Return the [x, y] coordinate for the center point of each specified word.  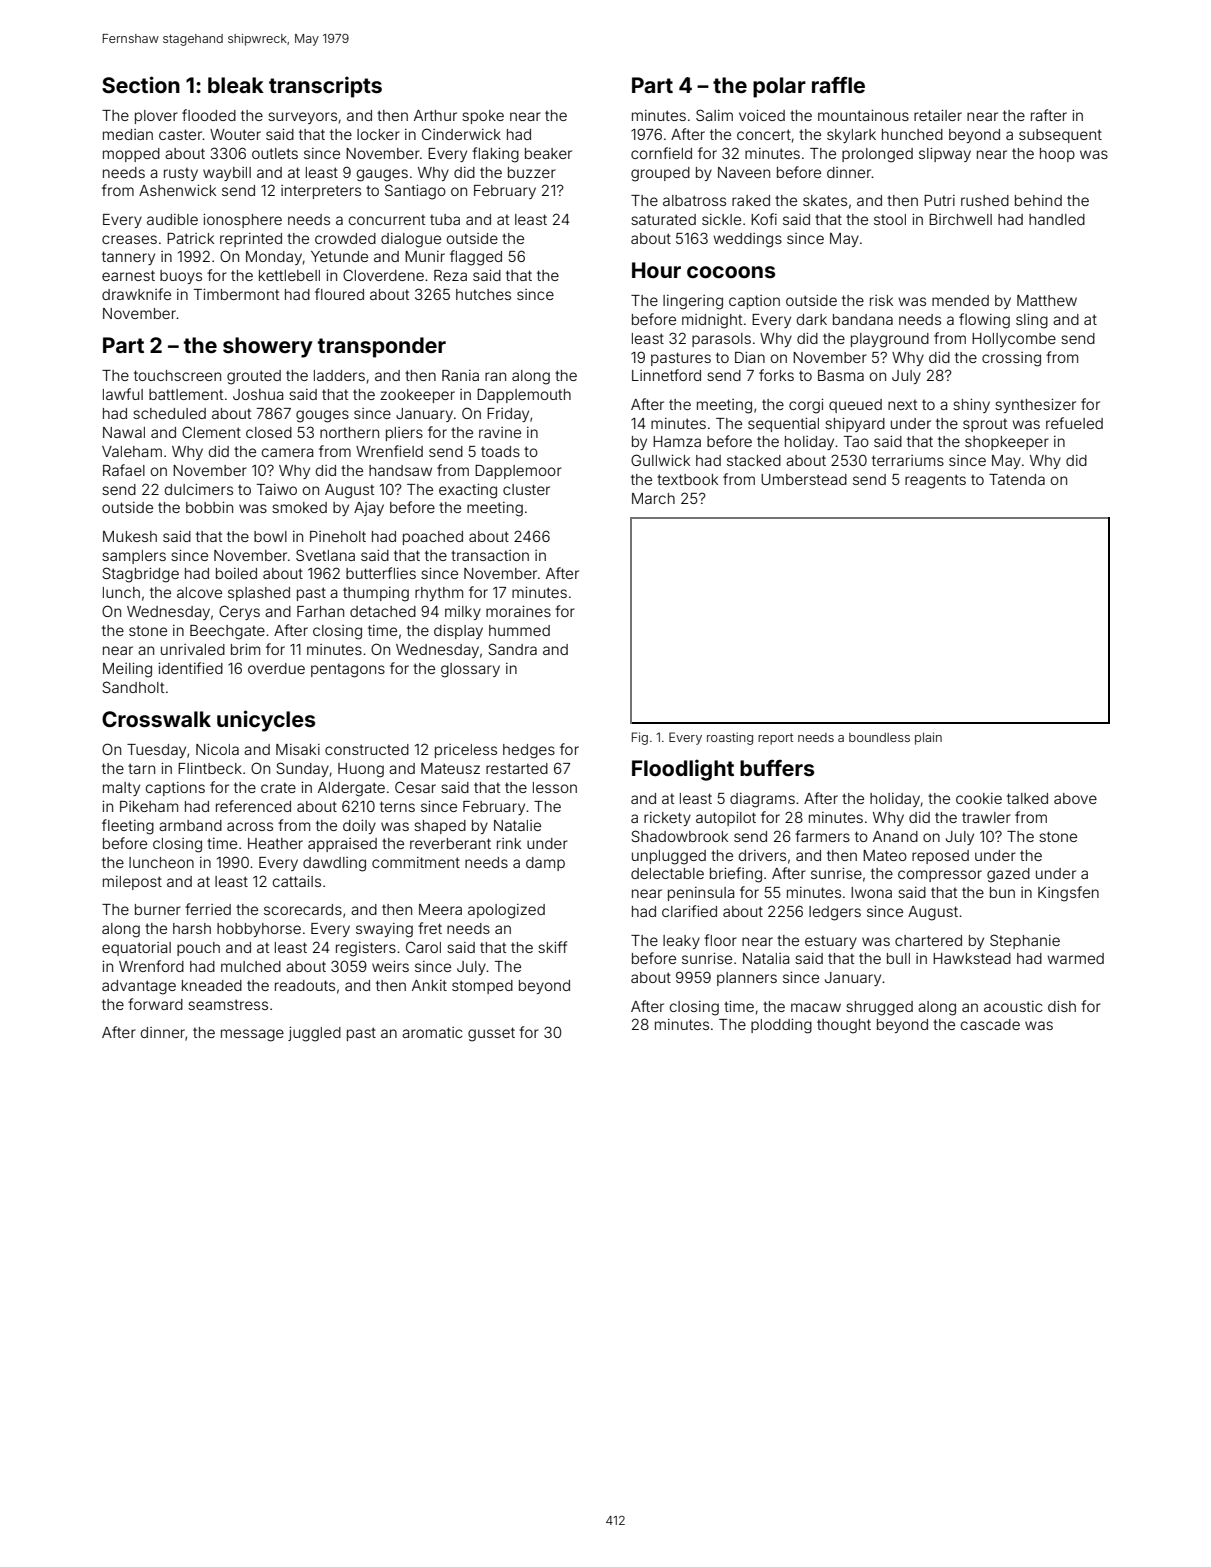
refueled [1074, 423]
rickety [667, 819]
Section [141, 84]
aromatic [432, 1032]
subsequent [1060, 136]
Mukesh [130, 536]
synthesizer [1035, 406]
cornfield [661, 153]
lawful [123, 394]
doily [359, 827]
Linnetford [666, 375]
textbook [687, 479]
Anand [895, 836]
